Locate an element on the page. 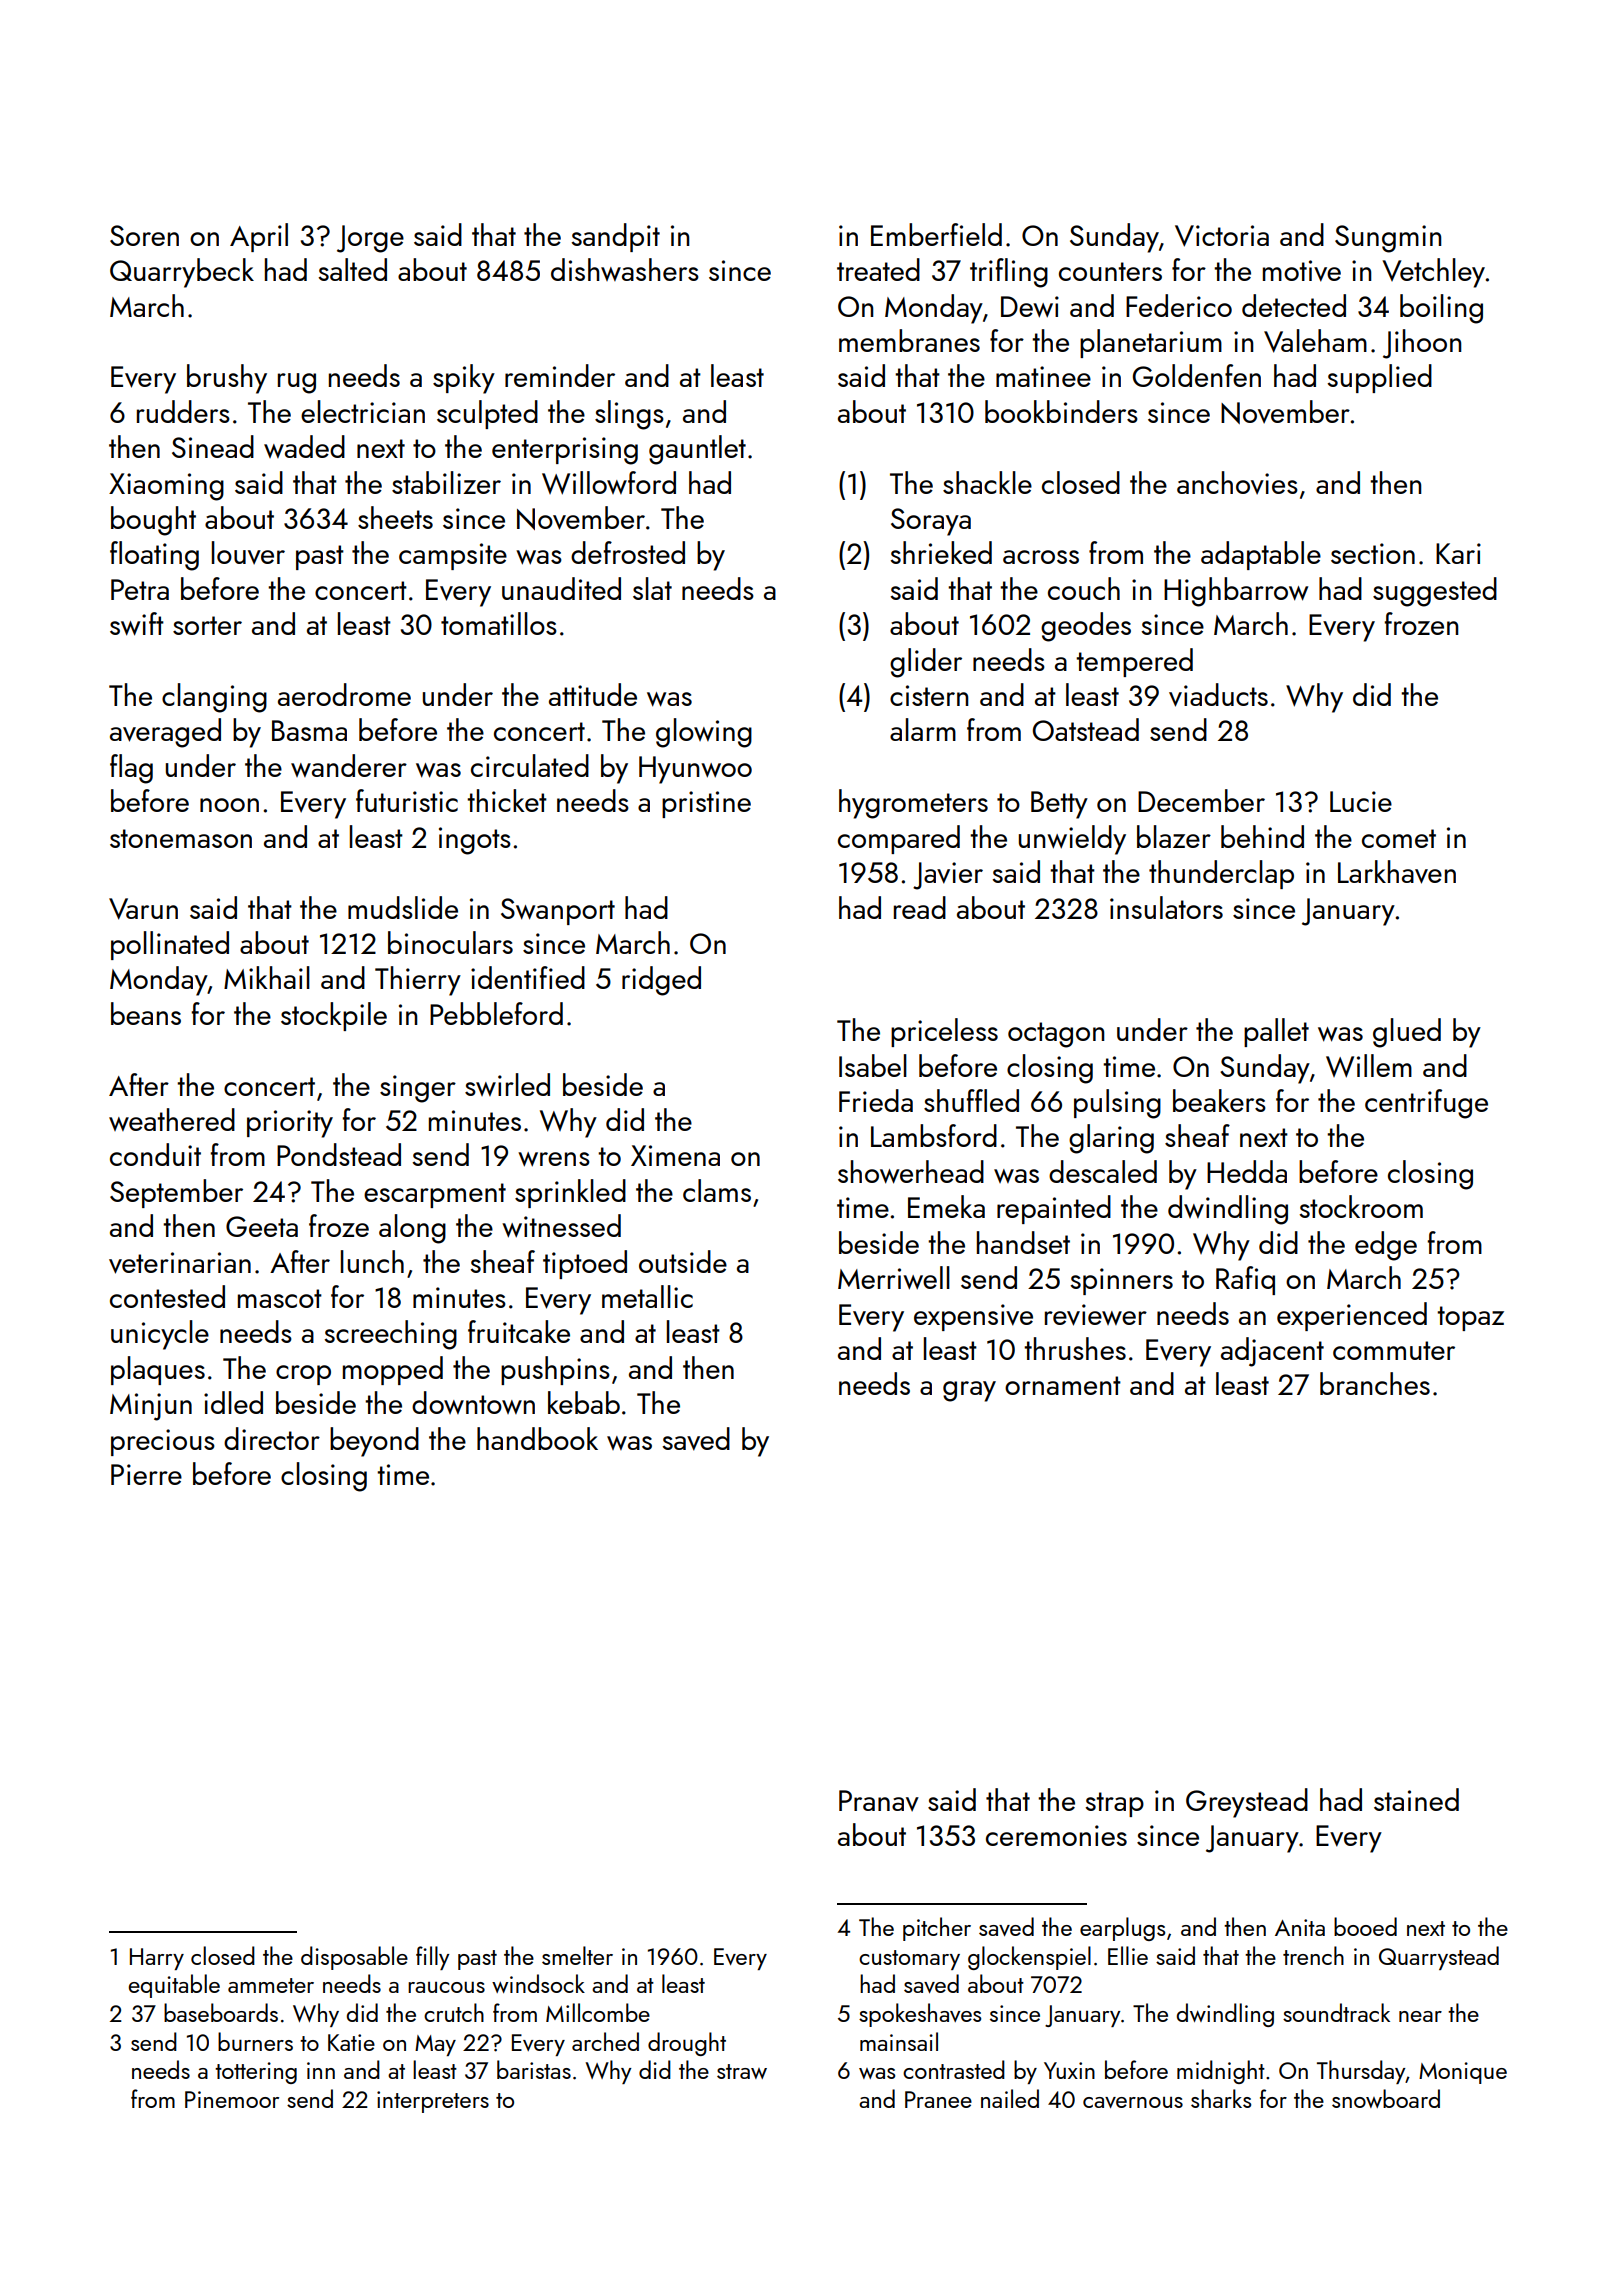  glockenspiel is located at coordinates (1029, 1958).
